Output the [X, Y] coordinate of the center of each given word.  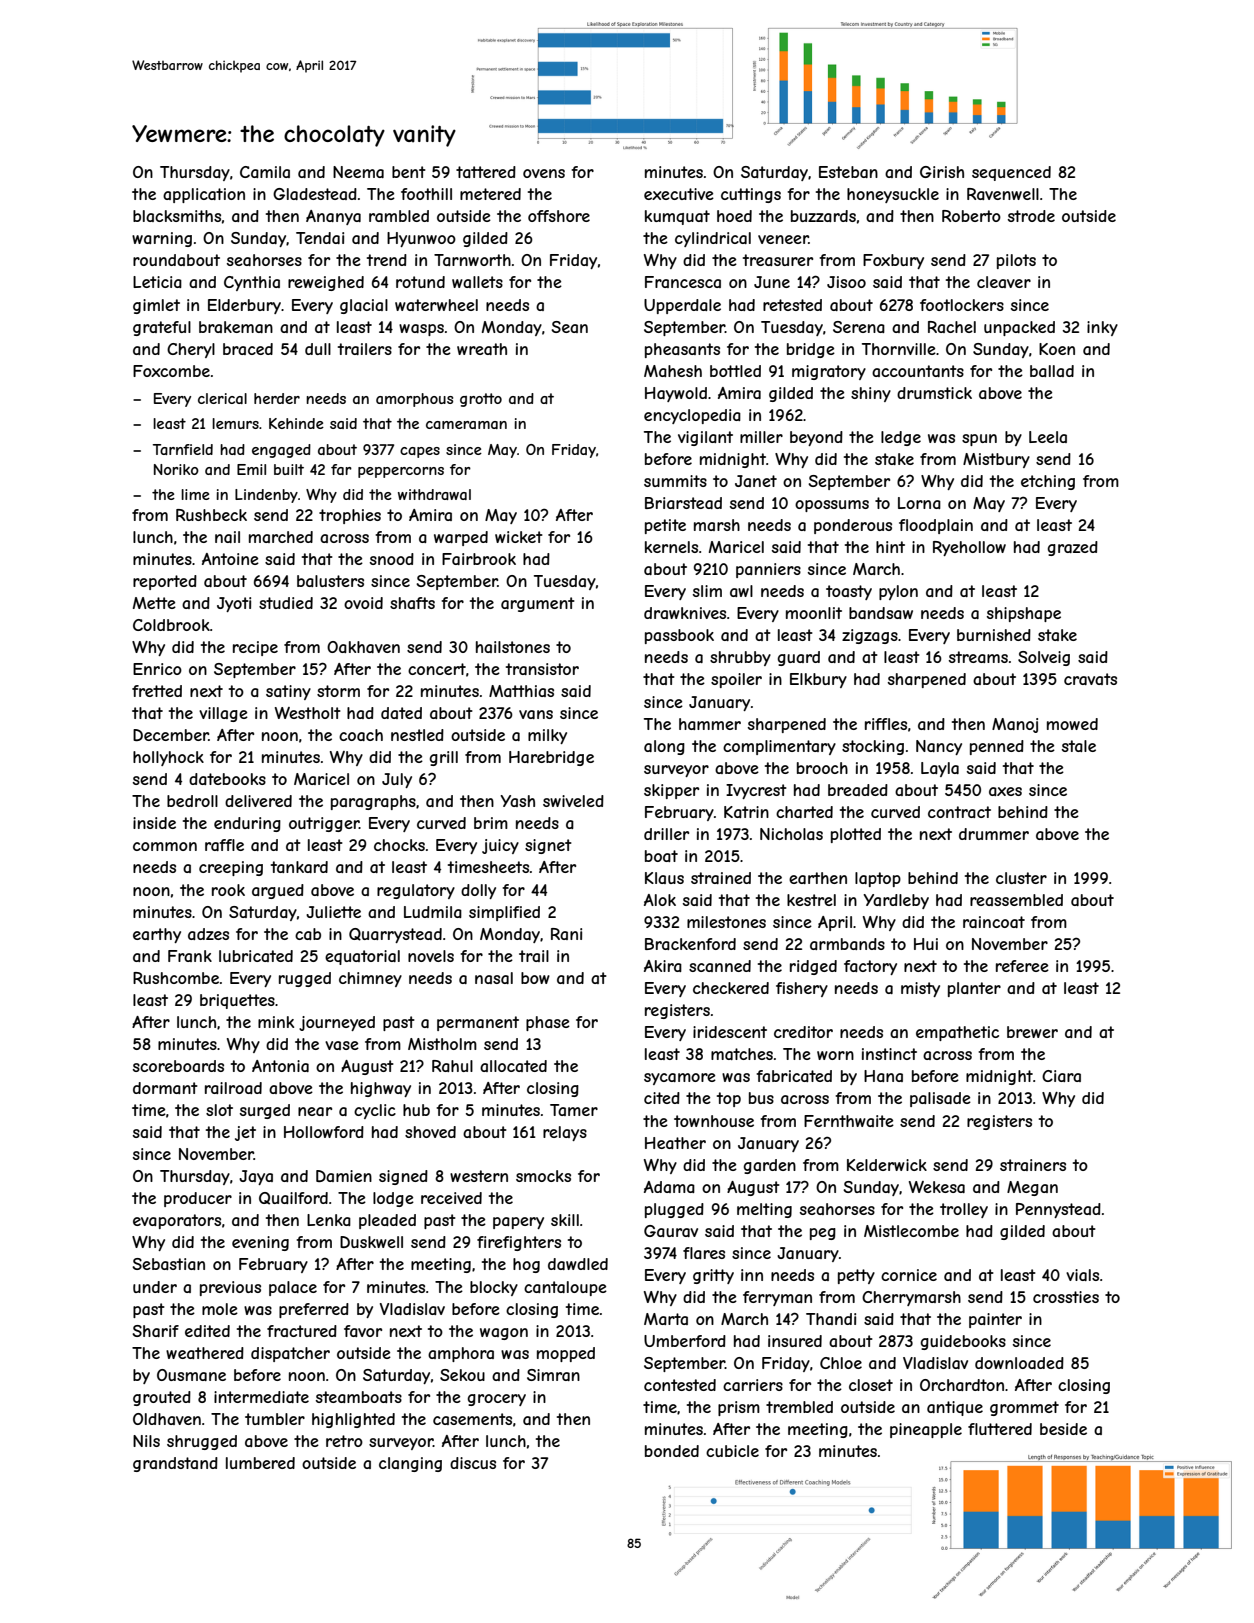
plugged [674, 1210]
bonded [672, 1451]
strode [1031, 216]
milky [547, 736]
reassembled [1016, 900]
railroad [233, 1088]
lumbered [260, 1463]
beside [1063, 1429]
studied [286, 603]
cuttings [751, 195]
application [204, 195]
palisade [940, 1099]
